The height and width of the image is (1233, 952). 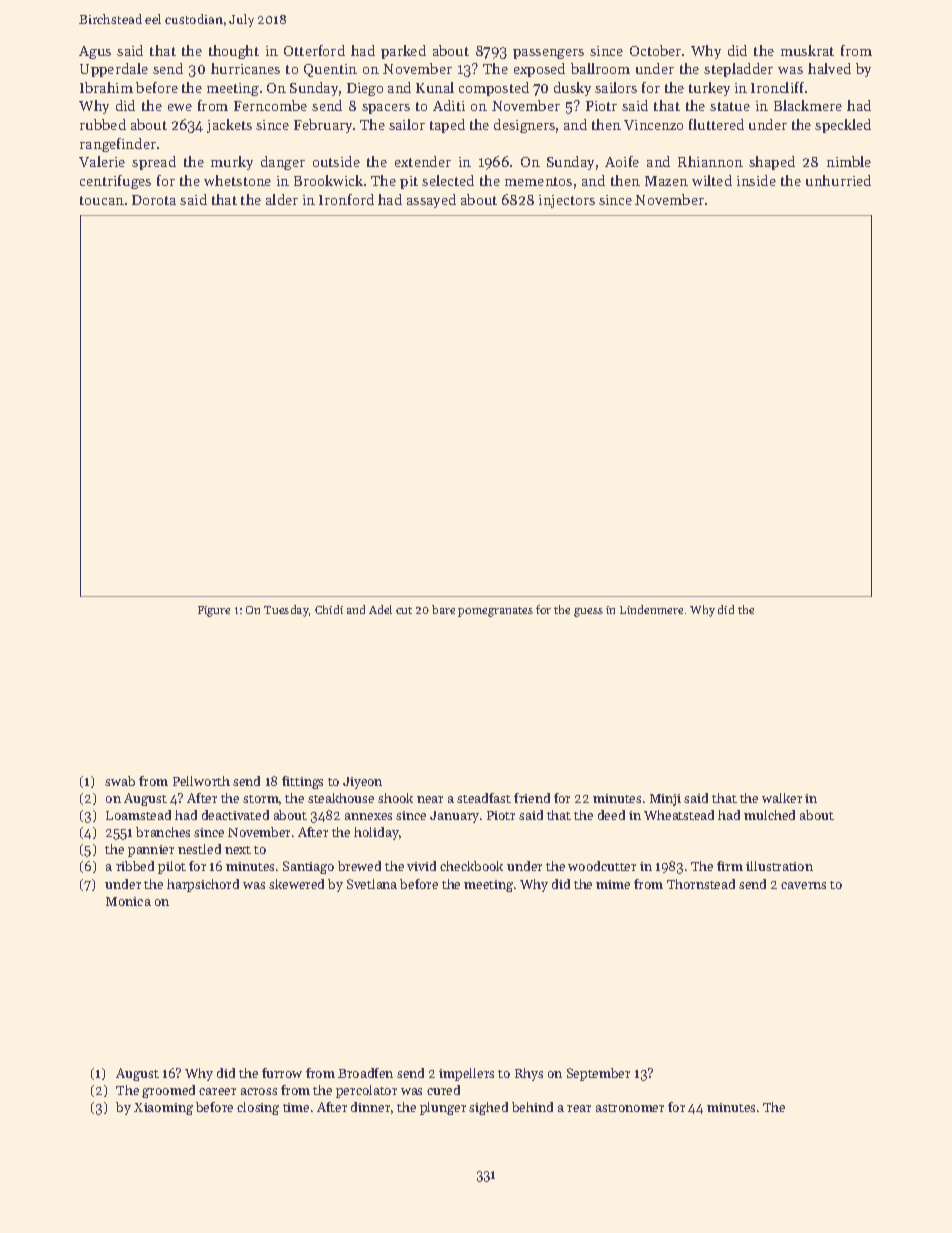 I want to click on Lindenmere, so click(x=651, y=609).
